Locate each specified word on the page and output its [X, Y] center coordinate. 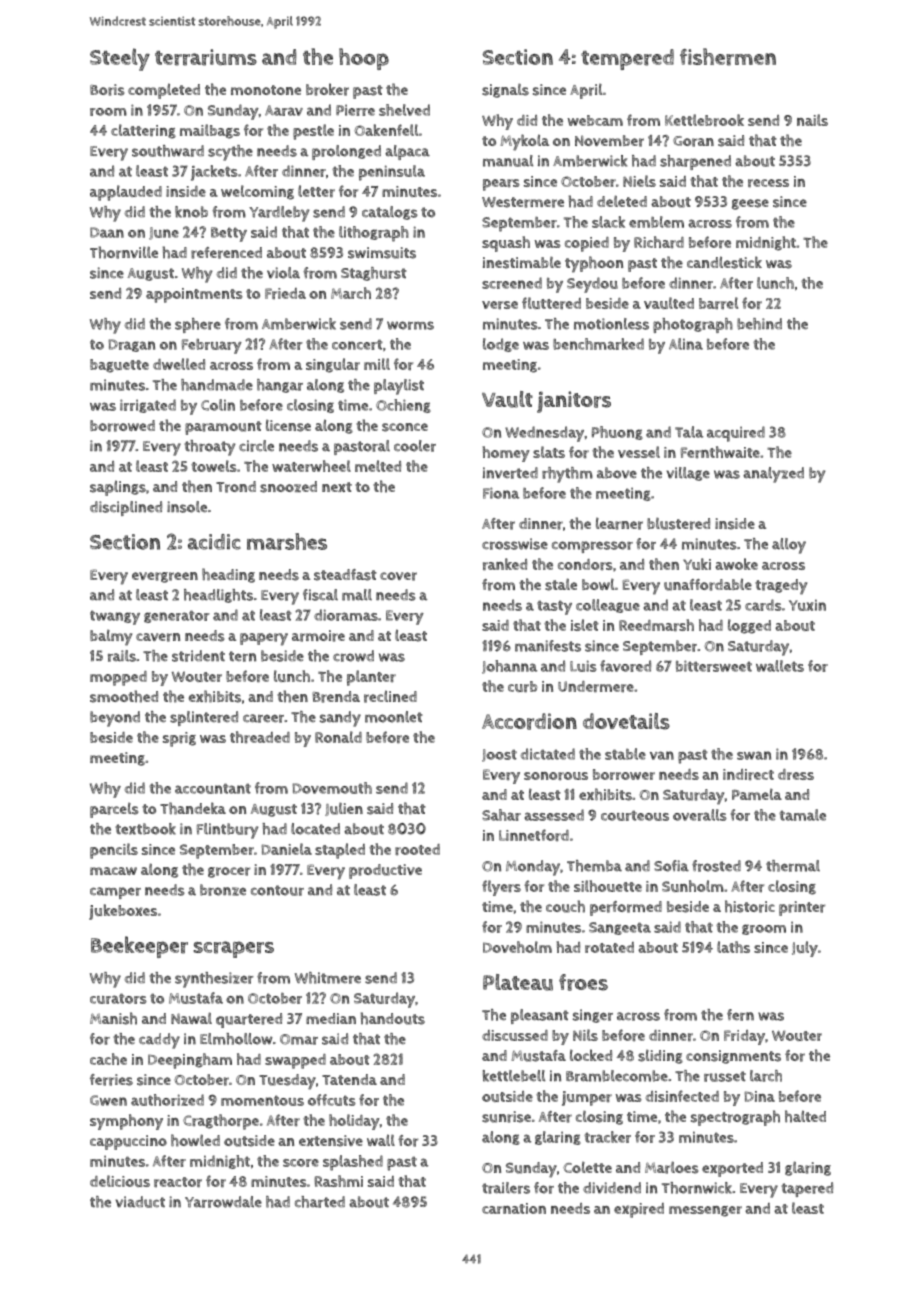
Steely [120, 59]
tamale [802, 815]
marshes [287, 541]
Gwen [108, 1100]
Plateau [518, 982]
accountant [213, 788]
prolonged [346, 152]
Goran [693, 141]
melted [378, 466]
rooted [417, 850]
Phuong [617, 433]
